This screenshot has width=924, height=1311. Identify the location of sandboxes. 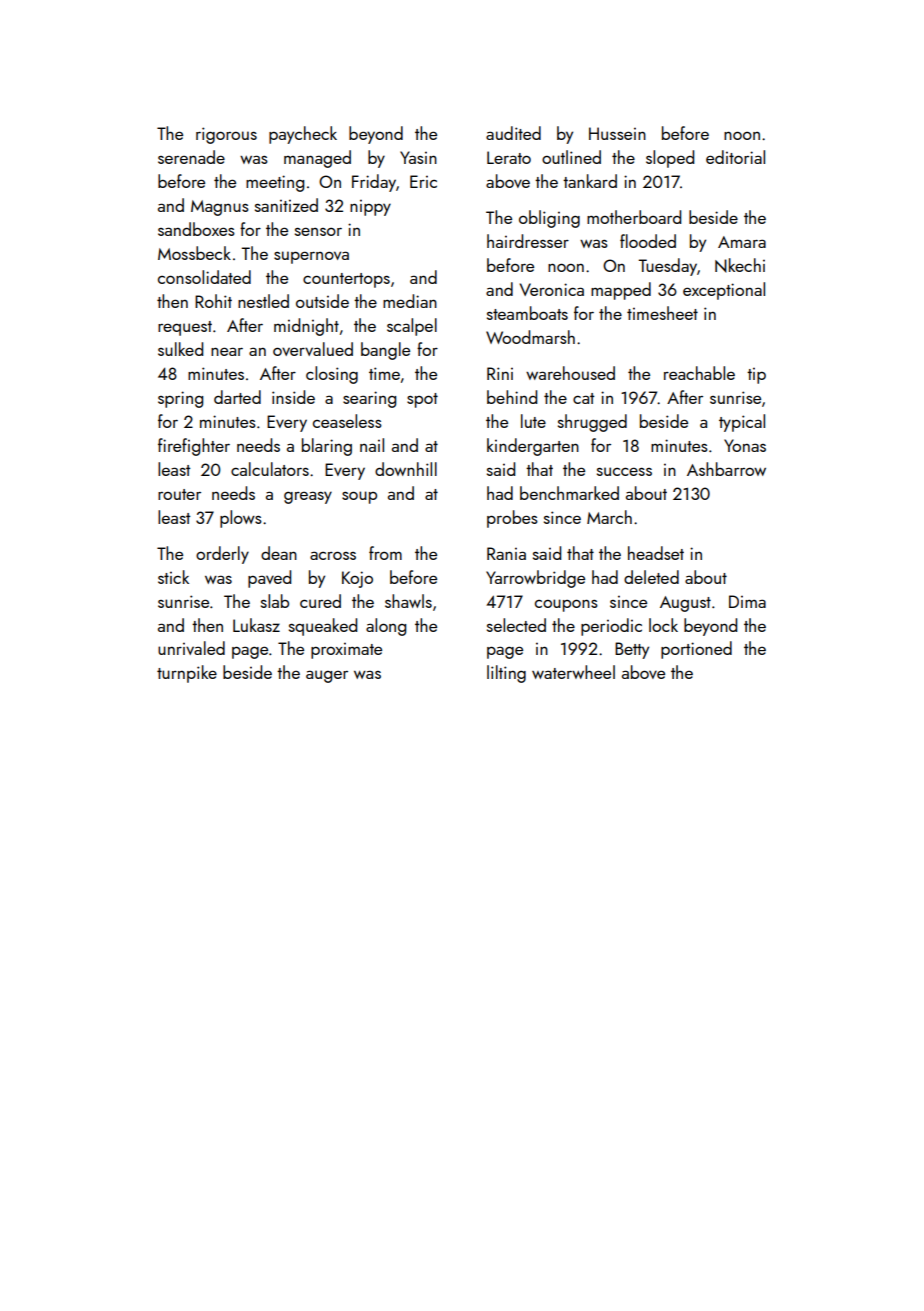
(196, 229).
